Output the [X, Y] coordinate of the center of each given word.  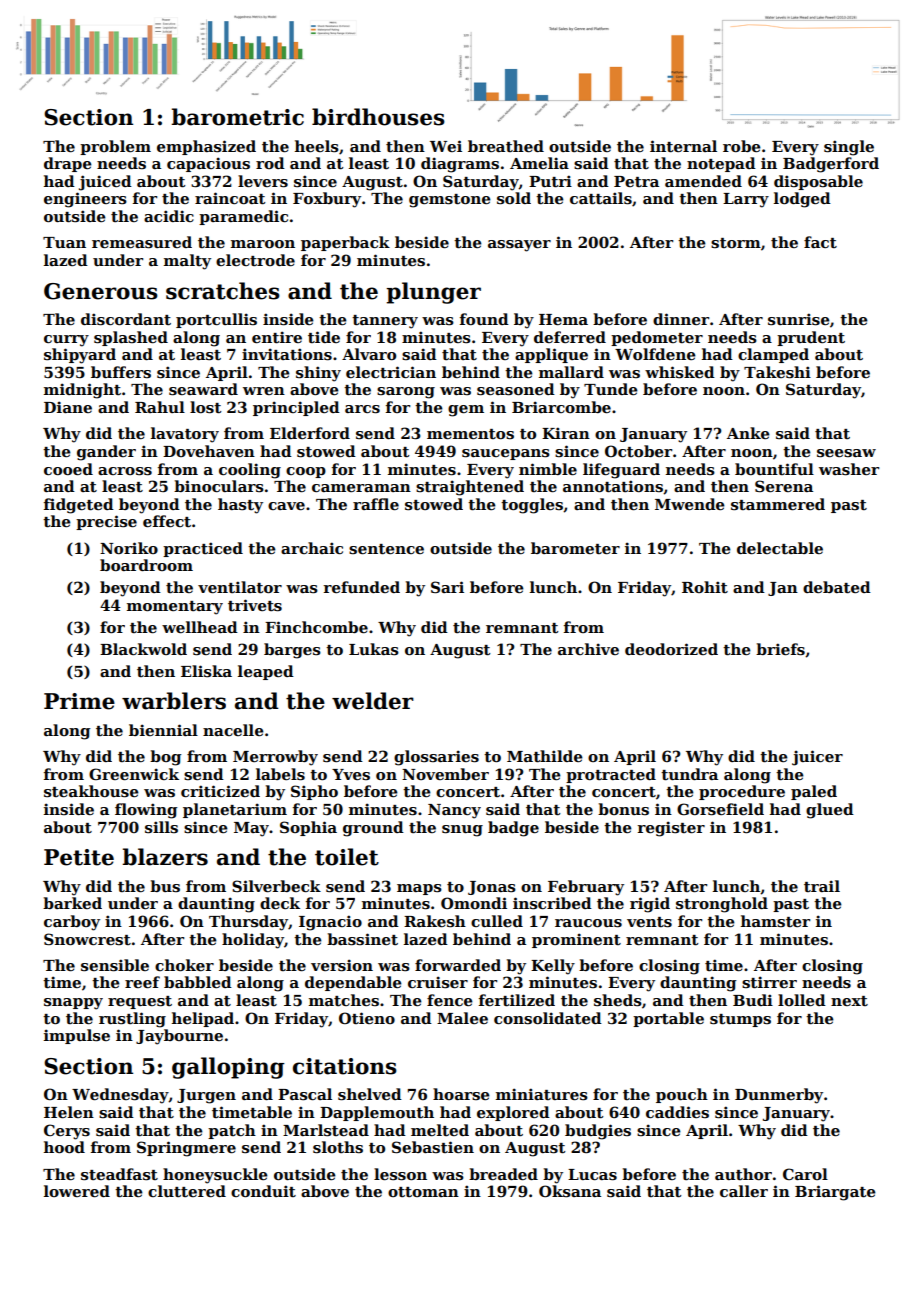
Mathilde [545, 756]
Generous [101, 291]
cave [286, 506]
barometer [575, 548]
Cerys [67, 1132]
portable [668, 1019]
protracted [611, 775]
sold [514, 198]
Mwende [690, 504]
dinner [681, 319]
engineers [85, 200]
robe [742, 146]
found [484, 319]
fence [450, 1000]
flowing [146, 811]
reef [142, 982]
